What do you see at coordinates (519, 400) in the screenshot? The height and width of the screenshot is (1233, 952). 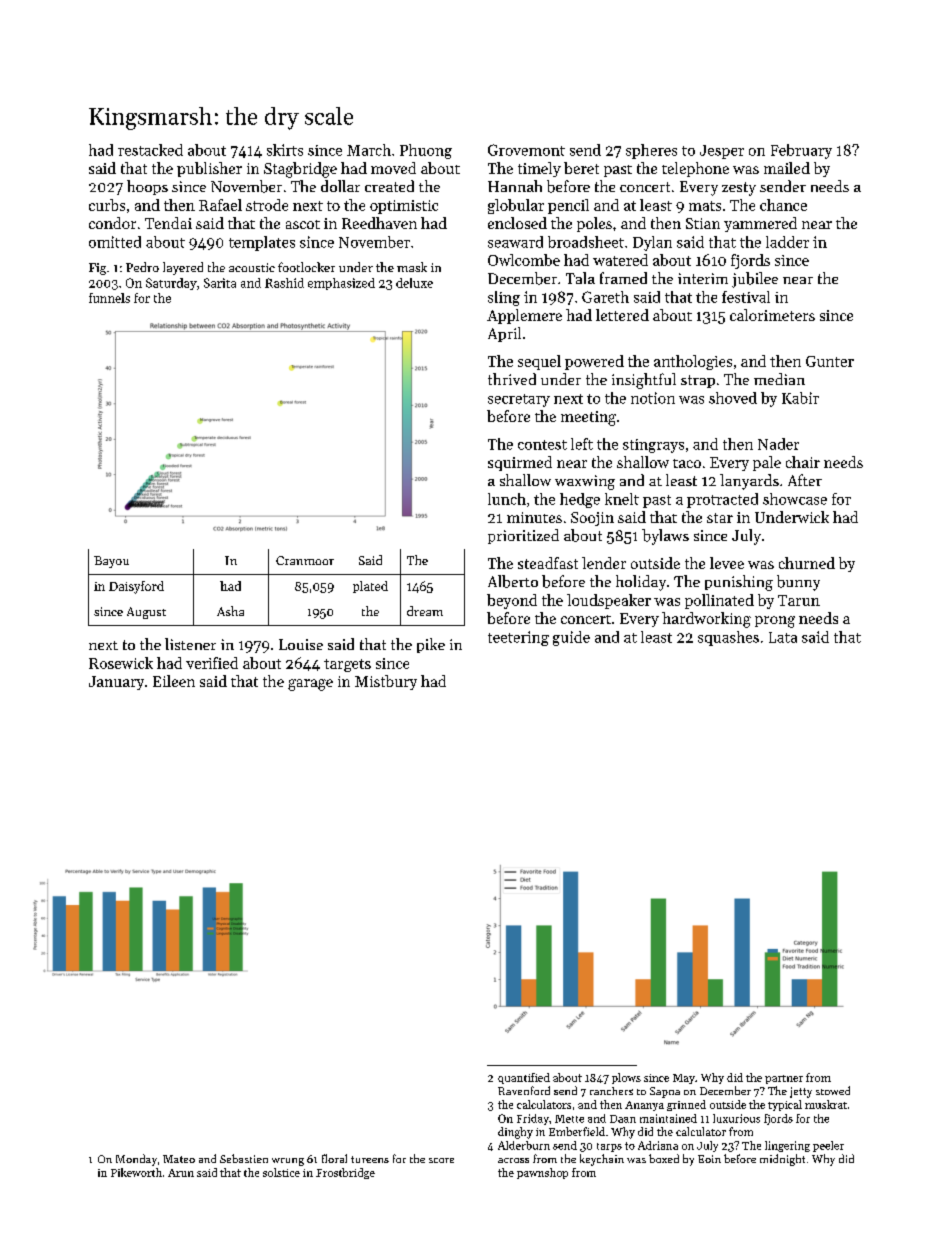 I see `secretary` at bounding box center [519, 400].
